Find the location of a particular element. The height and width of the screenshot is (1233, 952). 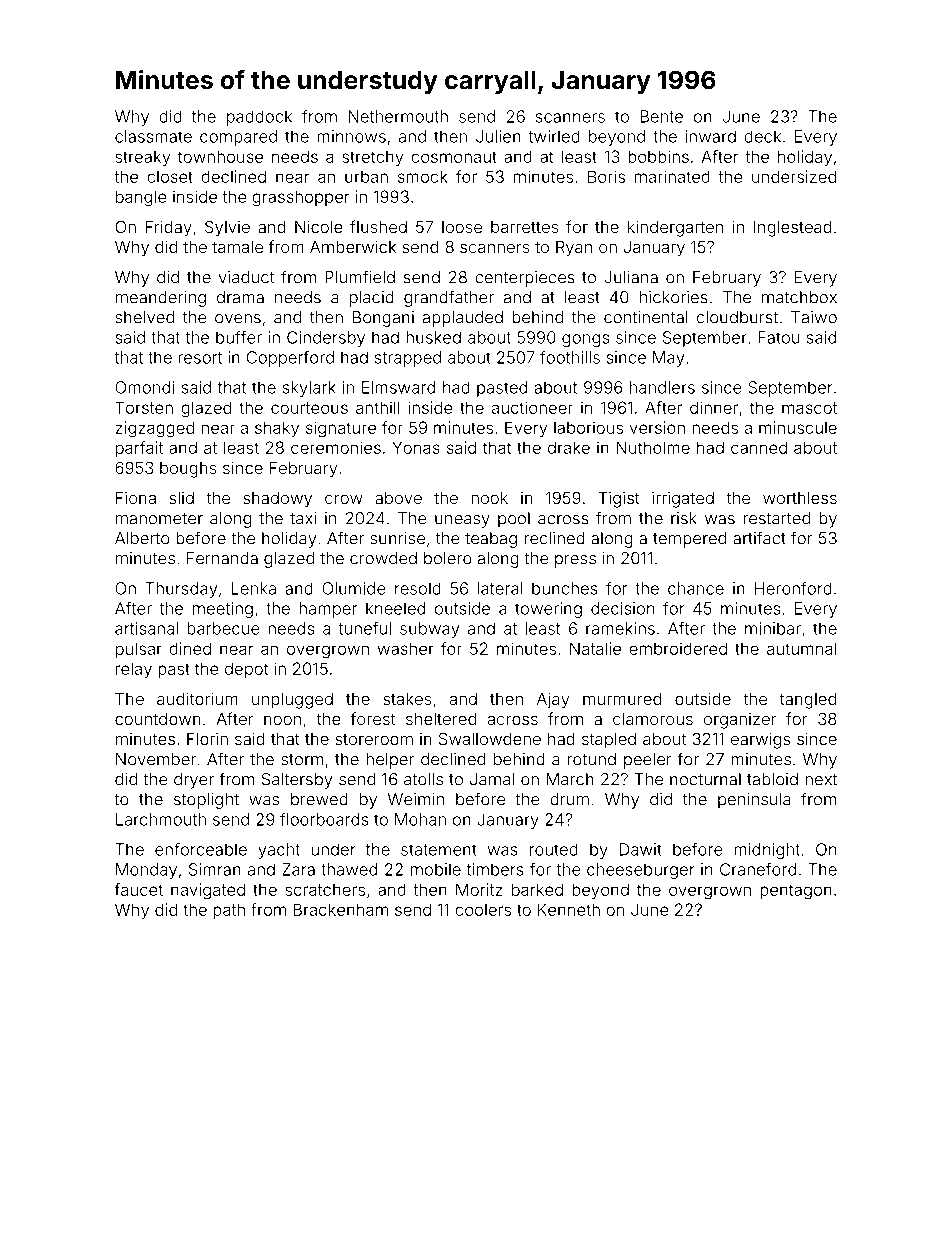

twirled is located at coordinates (554, 136).
